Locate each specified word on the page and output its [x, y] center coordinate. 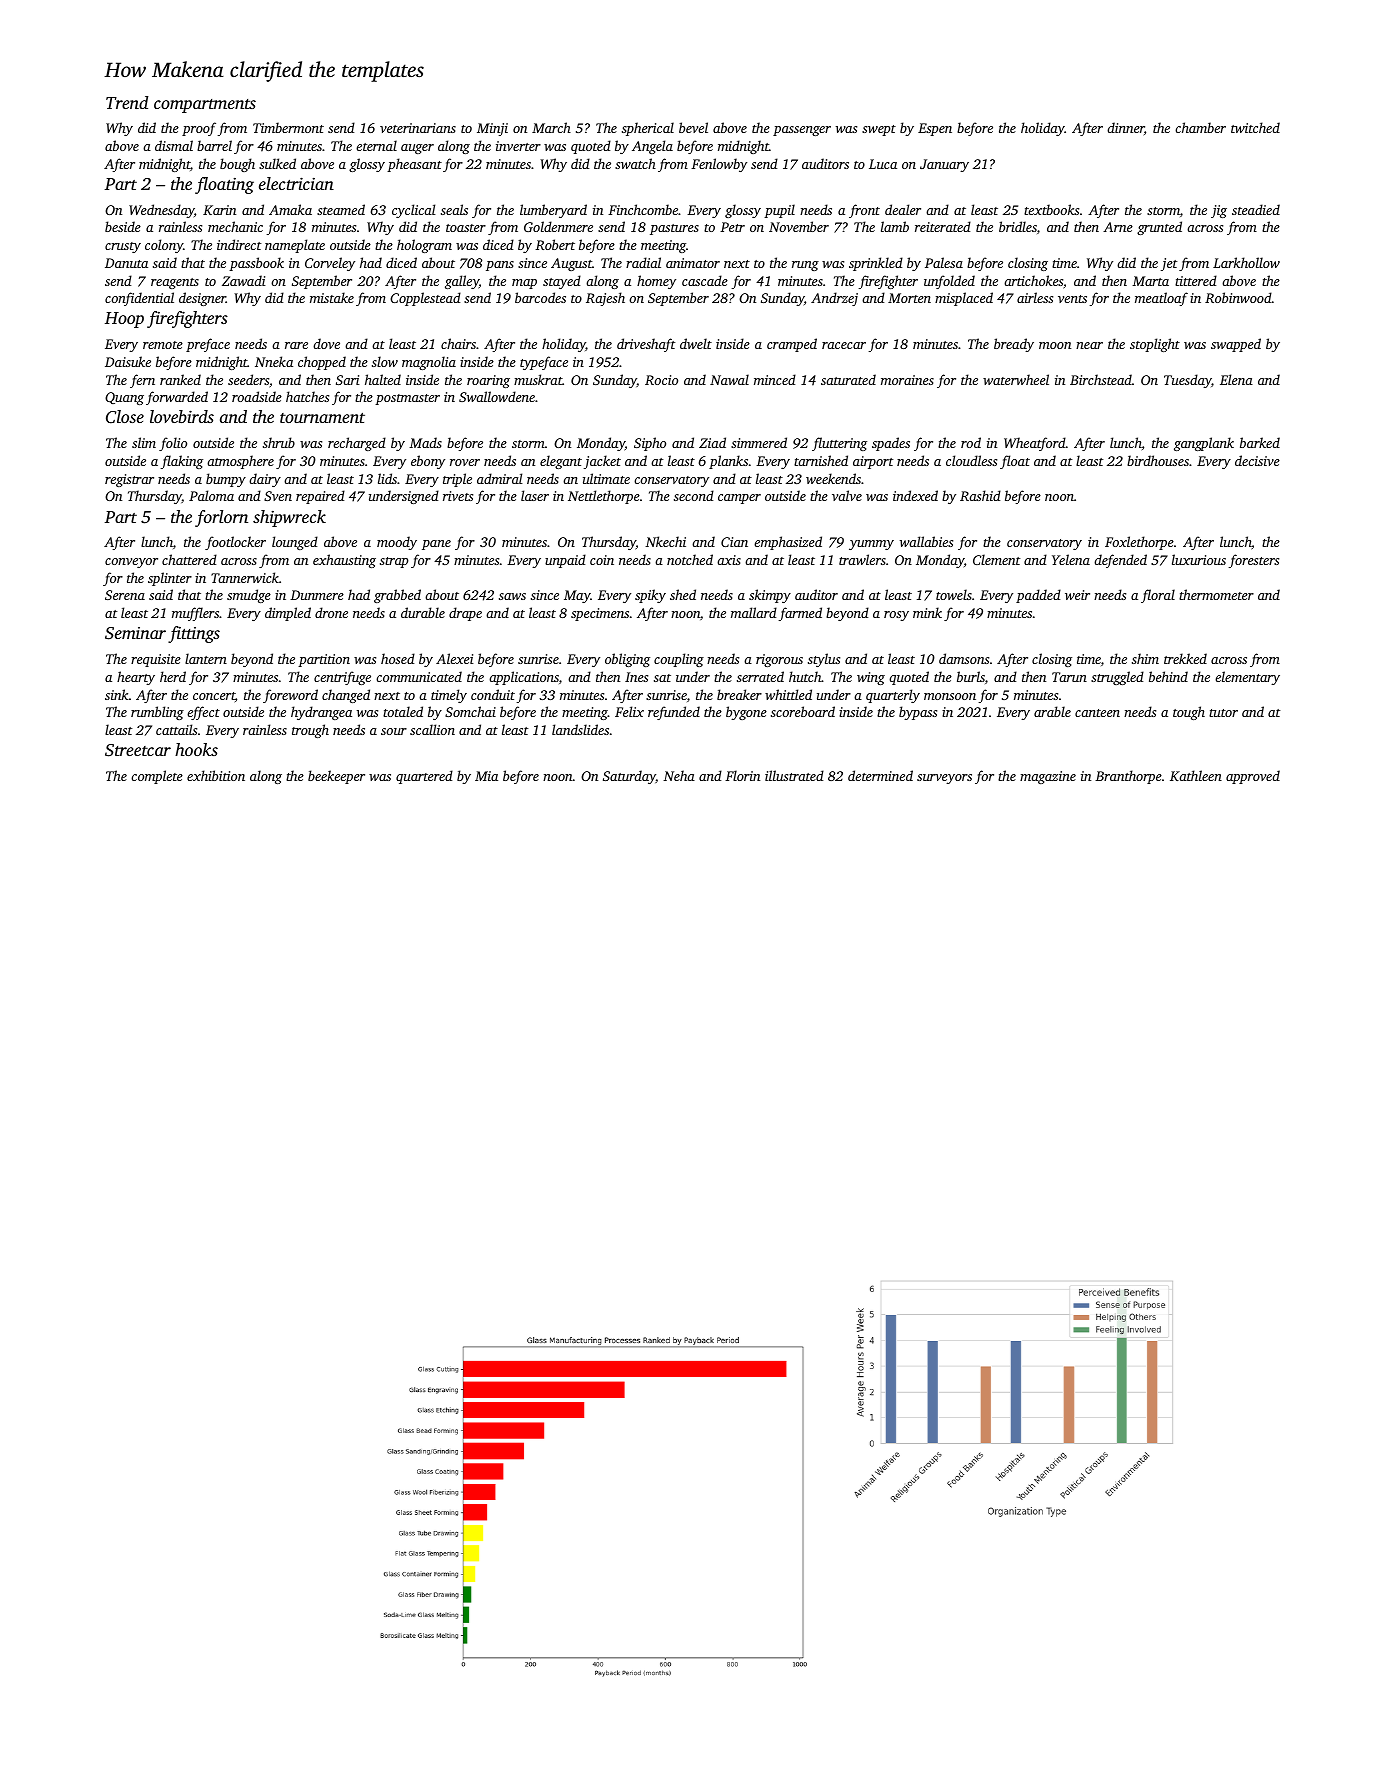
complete [157, 777]
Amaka [290, 209]
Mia [486, 776]
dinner [1125, 127]
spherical [648, 129]
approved [1253, 777]
